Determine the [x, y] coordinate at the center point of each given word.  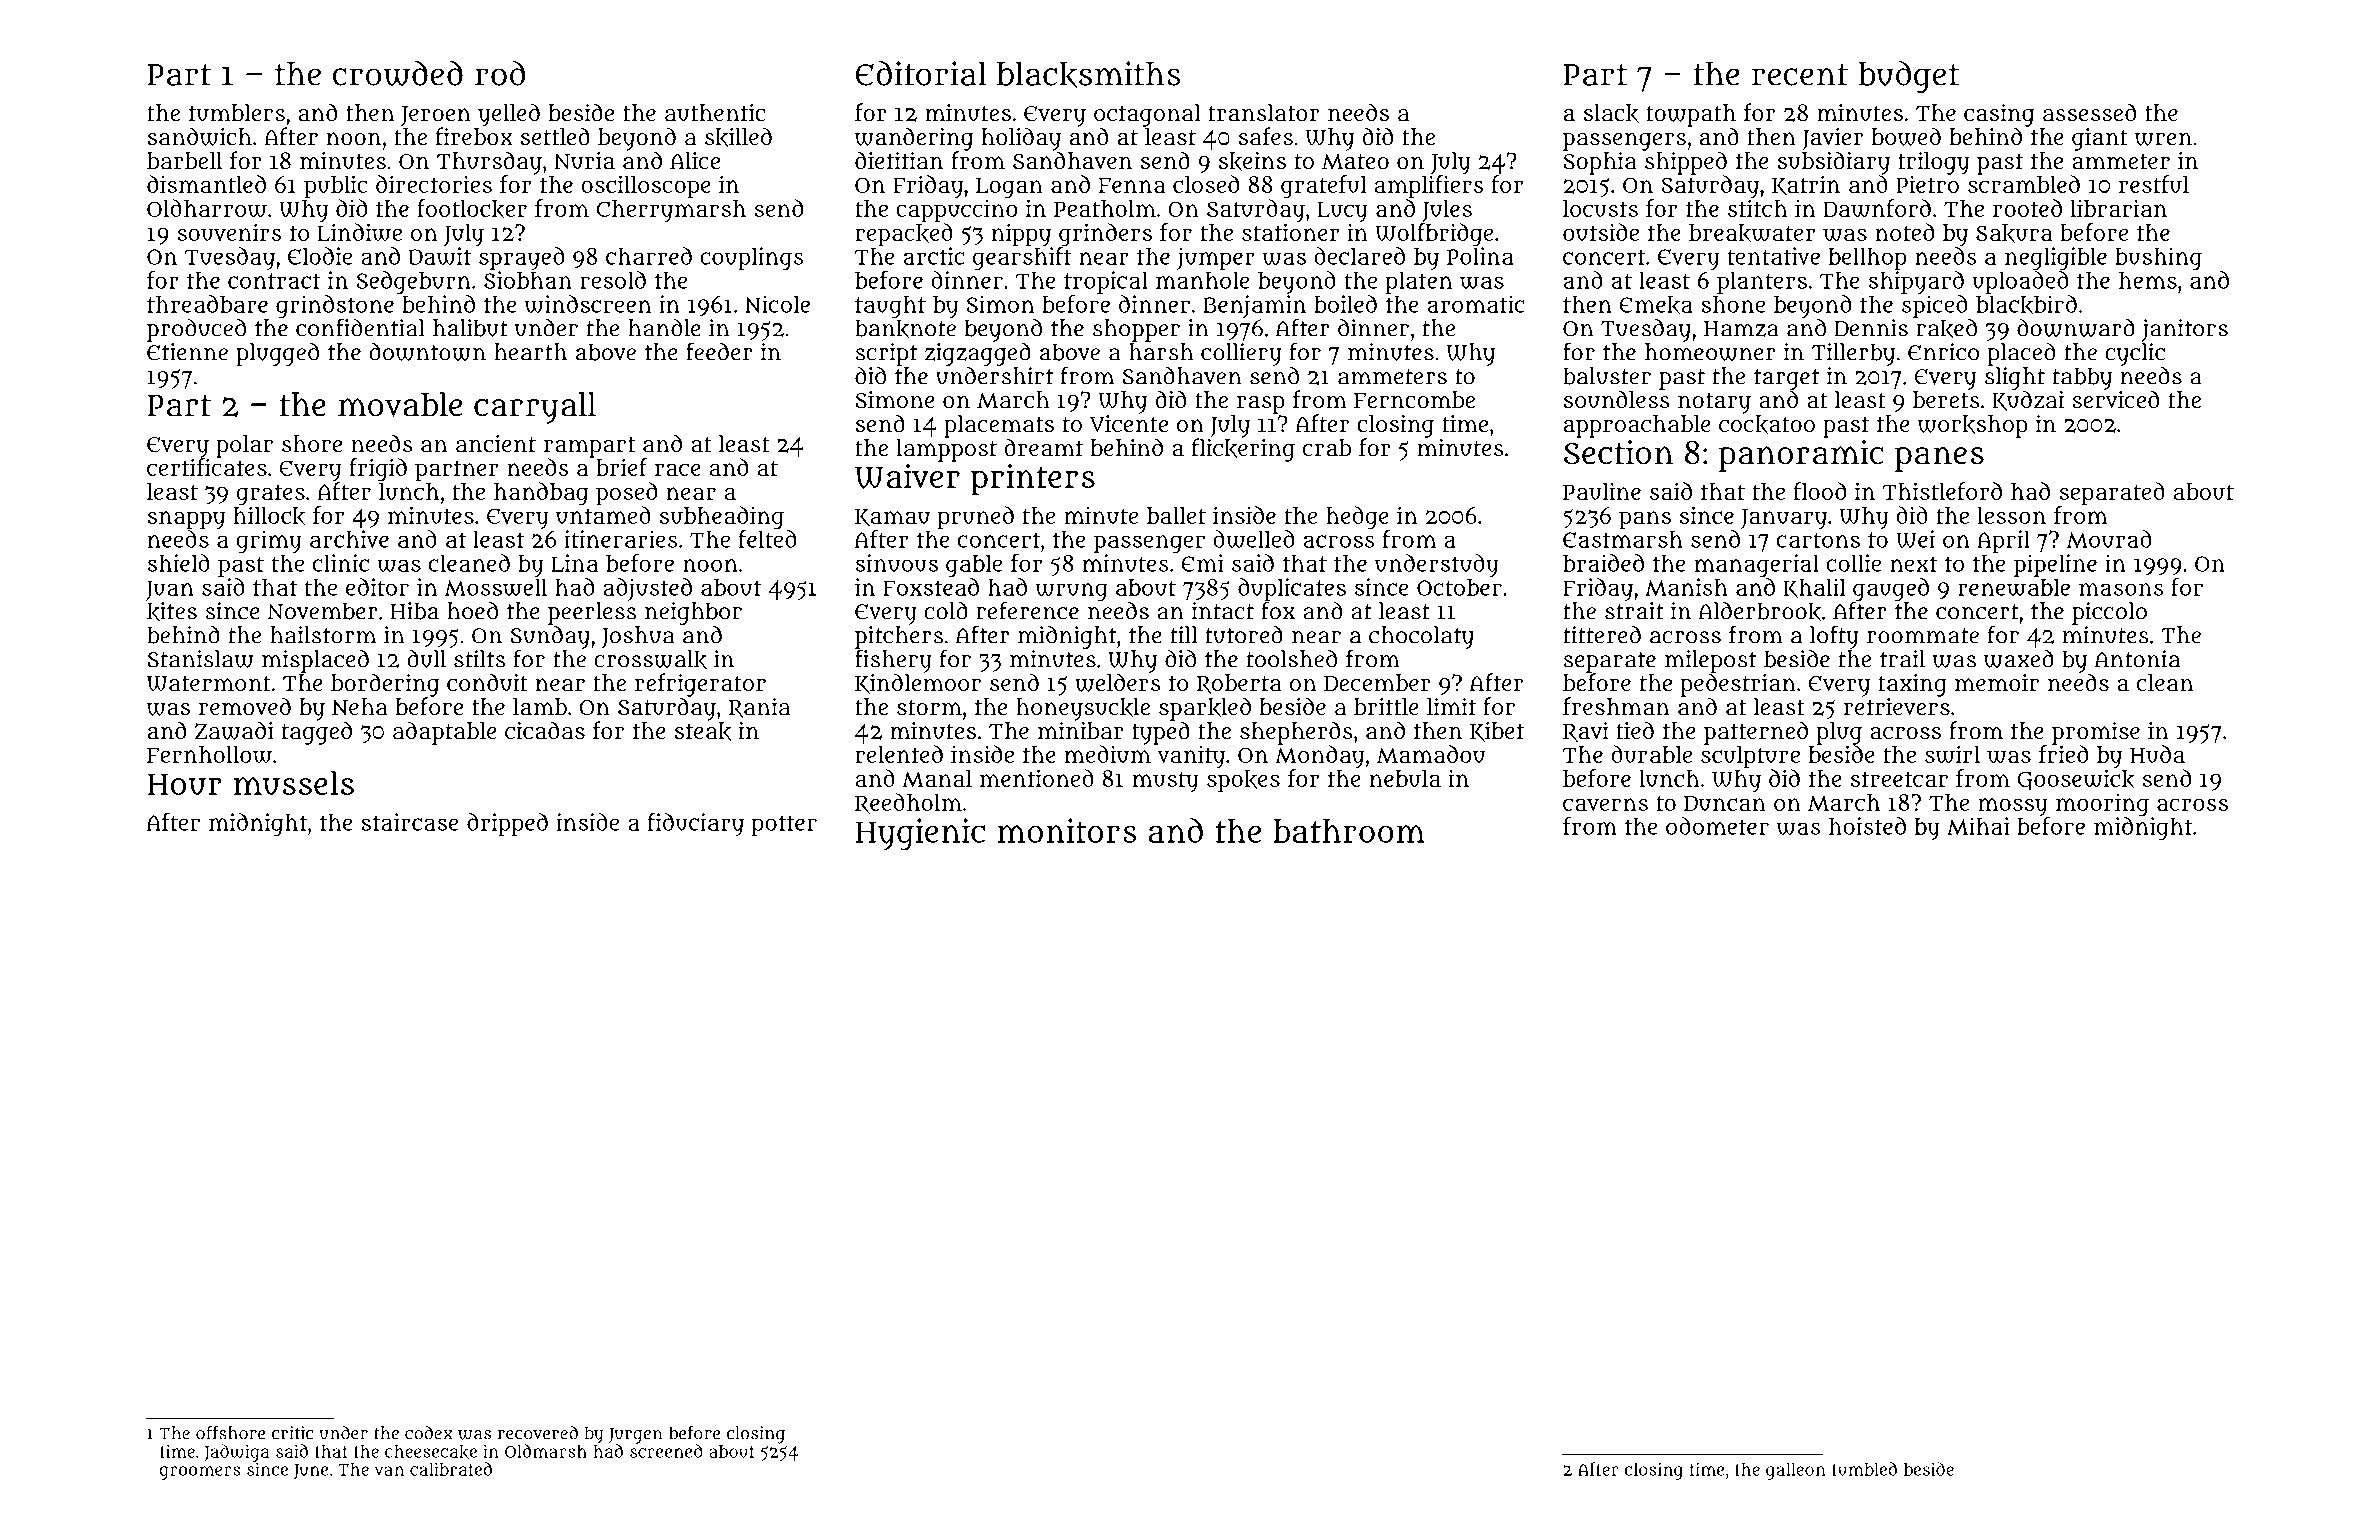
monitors [1067, 830]
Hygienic [920, 834]
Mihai [1978, 826]
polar [244, 446]
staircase [410, 822]
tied [1635, 730]
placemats [999, 426]
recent [1800, 75]
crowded [398, 73]
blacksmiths [1089, 74]
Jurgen [635, 1436]
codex [429, 1433]
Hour [184, 785]
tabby [2082, 378]
